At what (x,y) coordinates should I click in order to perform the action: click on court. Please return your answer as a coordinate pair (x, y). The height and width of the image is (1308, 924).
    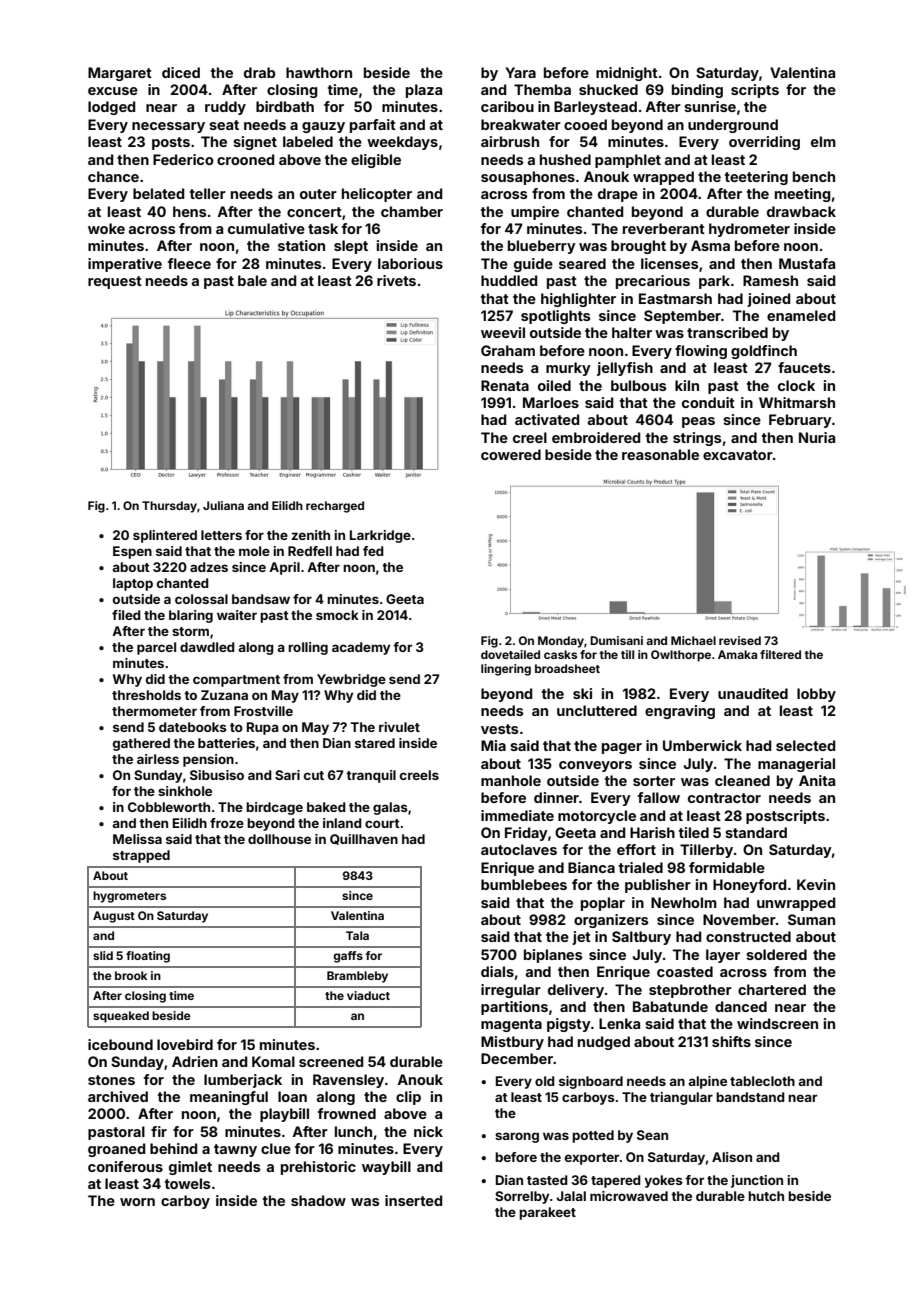
    Looking at the image, I should click on (382, 823).
